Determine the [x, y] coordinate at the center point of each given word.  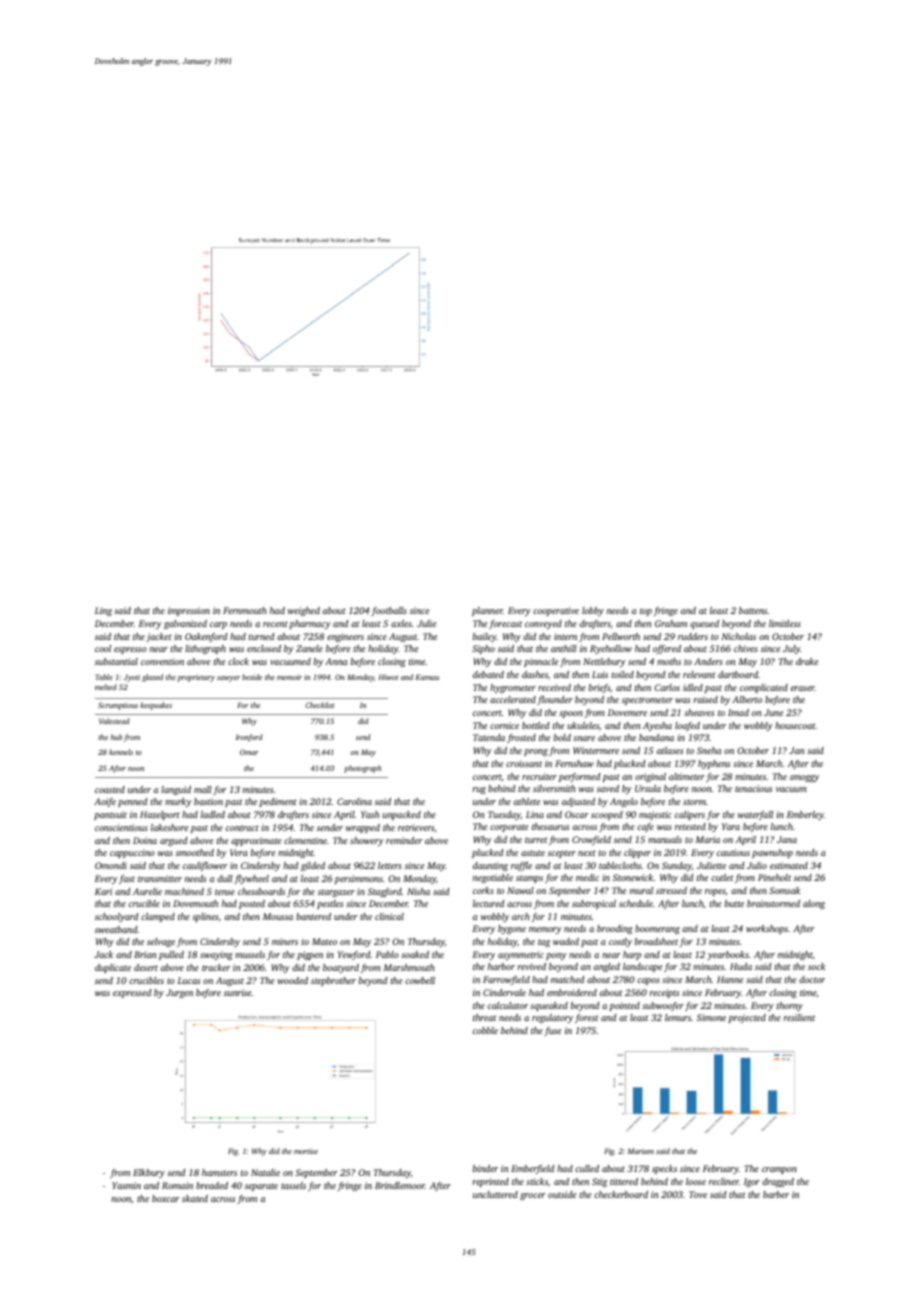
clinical [389, 916]
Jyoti [132, 678]
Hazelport [160, 815]
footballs [389, 611]
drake [807, 661]
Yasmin [126, 1185]
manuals [665, 839]
